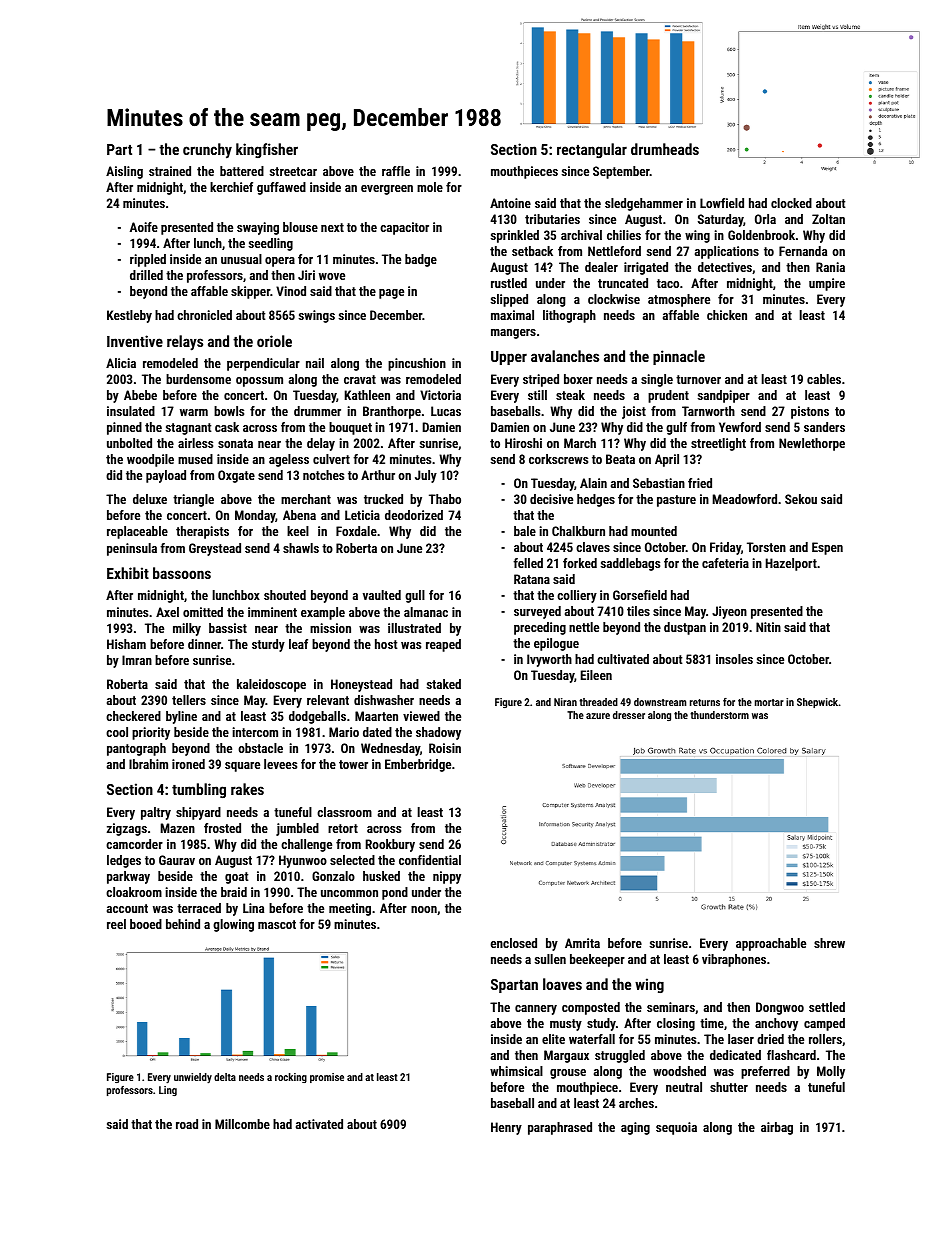 The height and width of the screenshot is (1233, 952). Describe the element at coordinates (132, 549) in the screenshot. I see `peninsula` at that location.
